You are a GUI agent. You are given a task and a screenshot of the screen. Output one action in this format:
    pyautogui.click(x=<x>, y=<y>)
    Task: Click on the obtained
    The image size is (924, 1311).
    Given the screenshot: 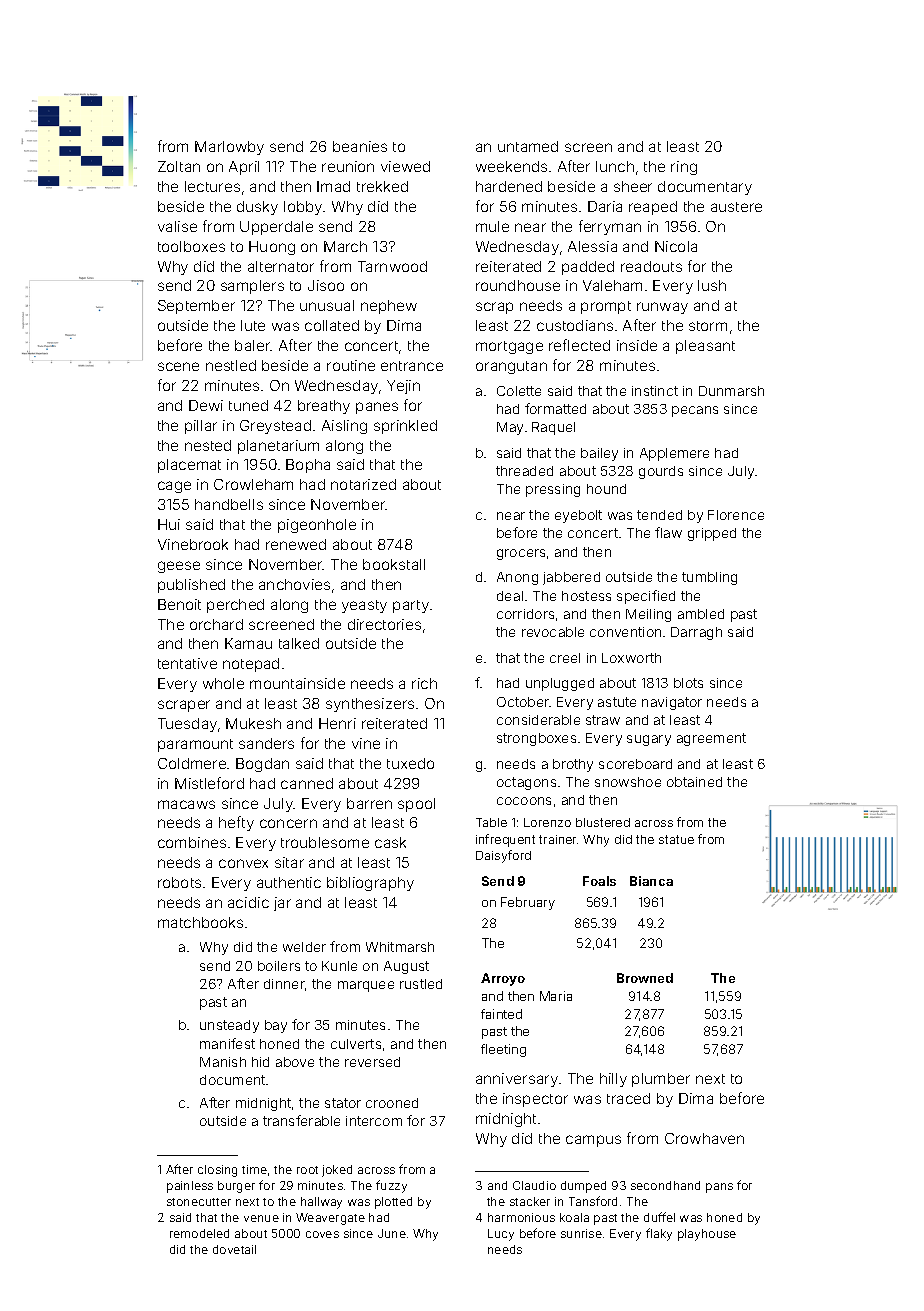 What is the action you would take?
    pyautogui.click(x=694, y=782)
